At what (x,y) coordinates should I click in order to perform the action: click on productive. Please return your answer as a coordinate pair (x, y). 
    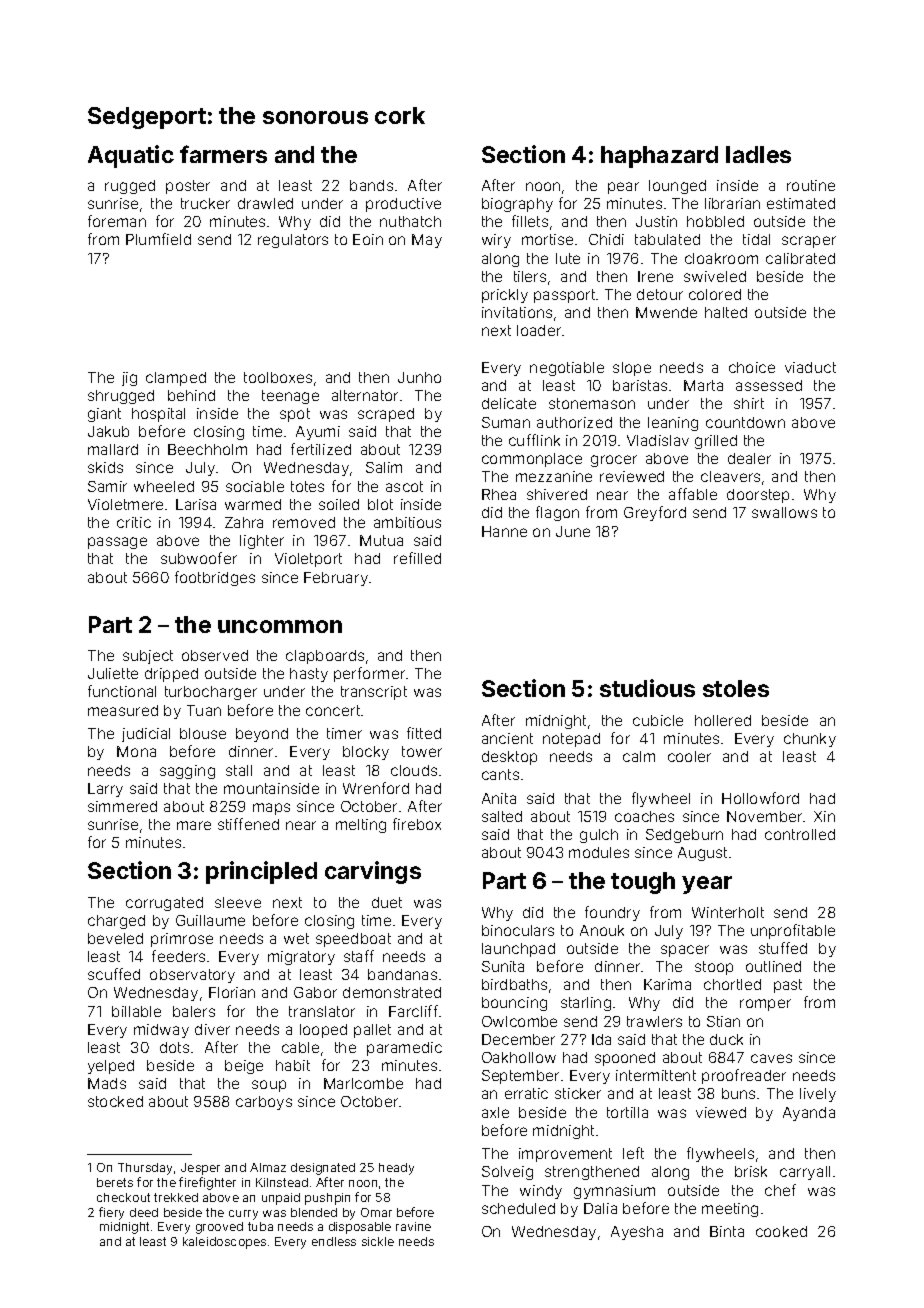
    Looking at the image, I should click on (403, 205).
